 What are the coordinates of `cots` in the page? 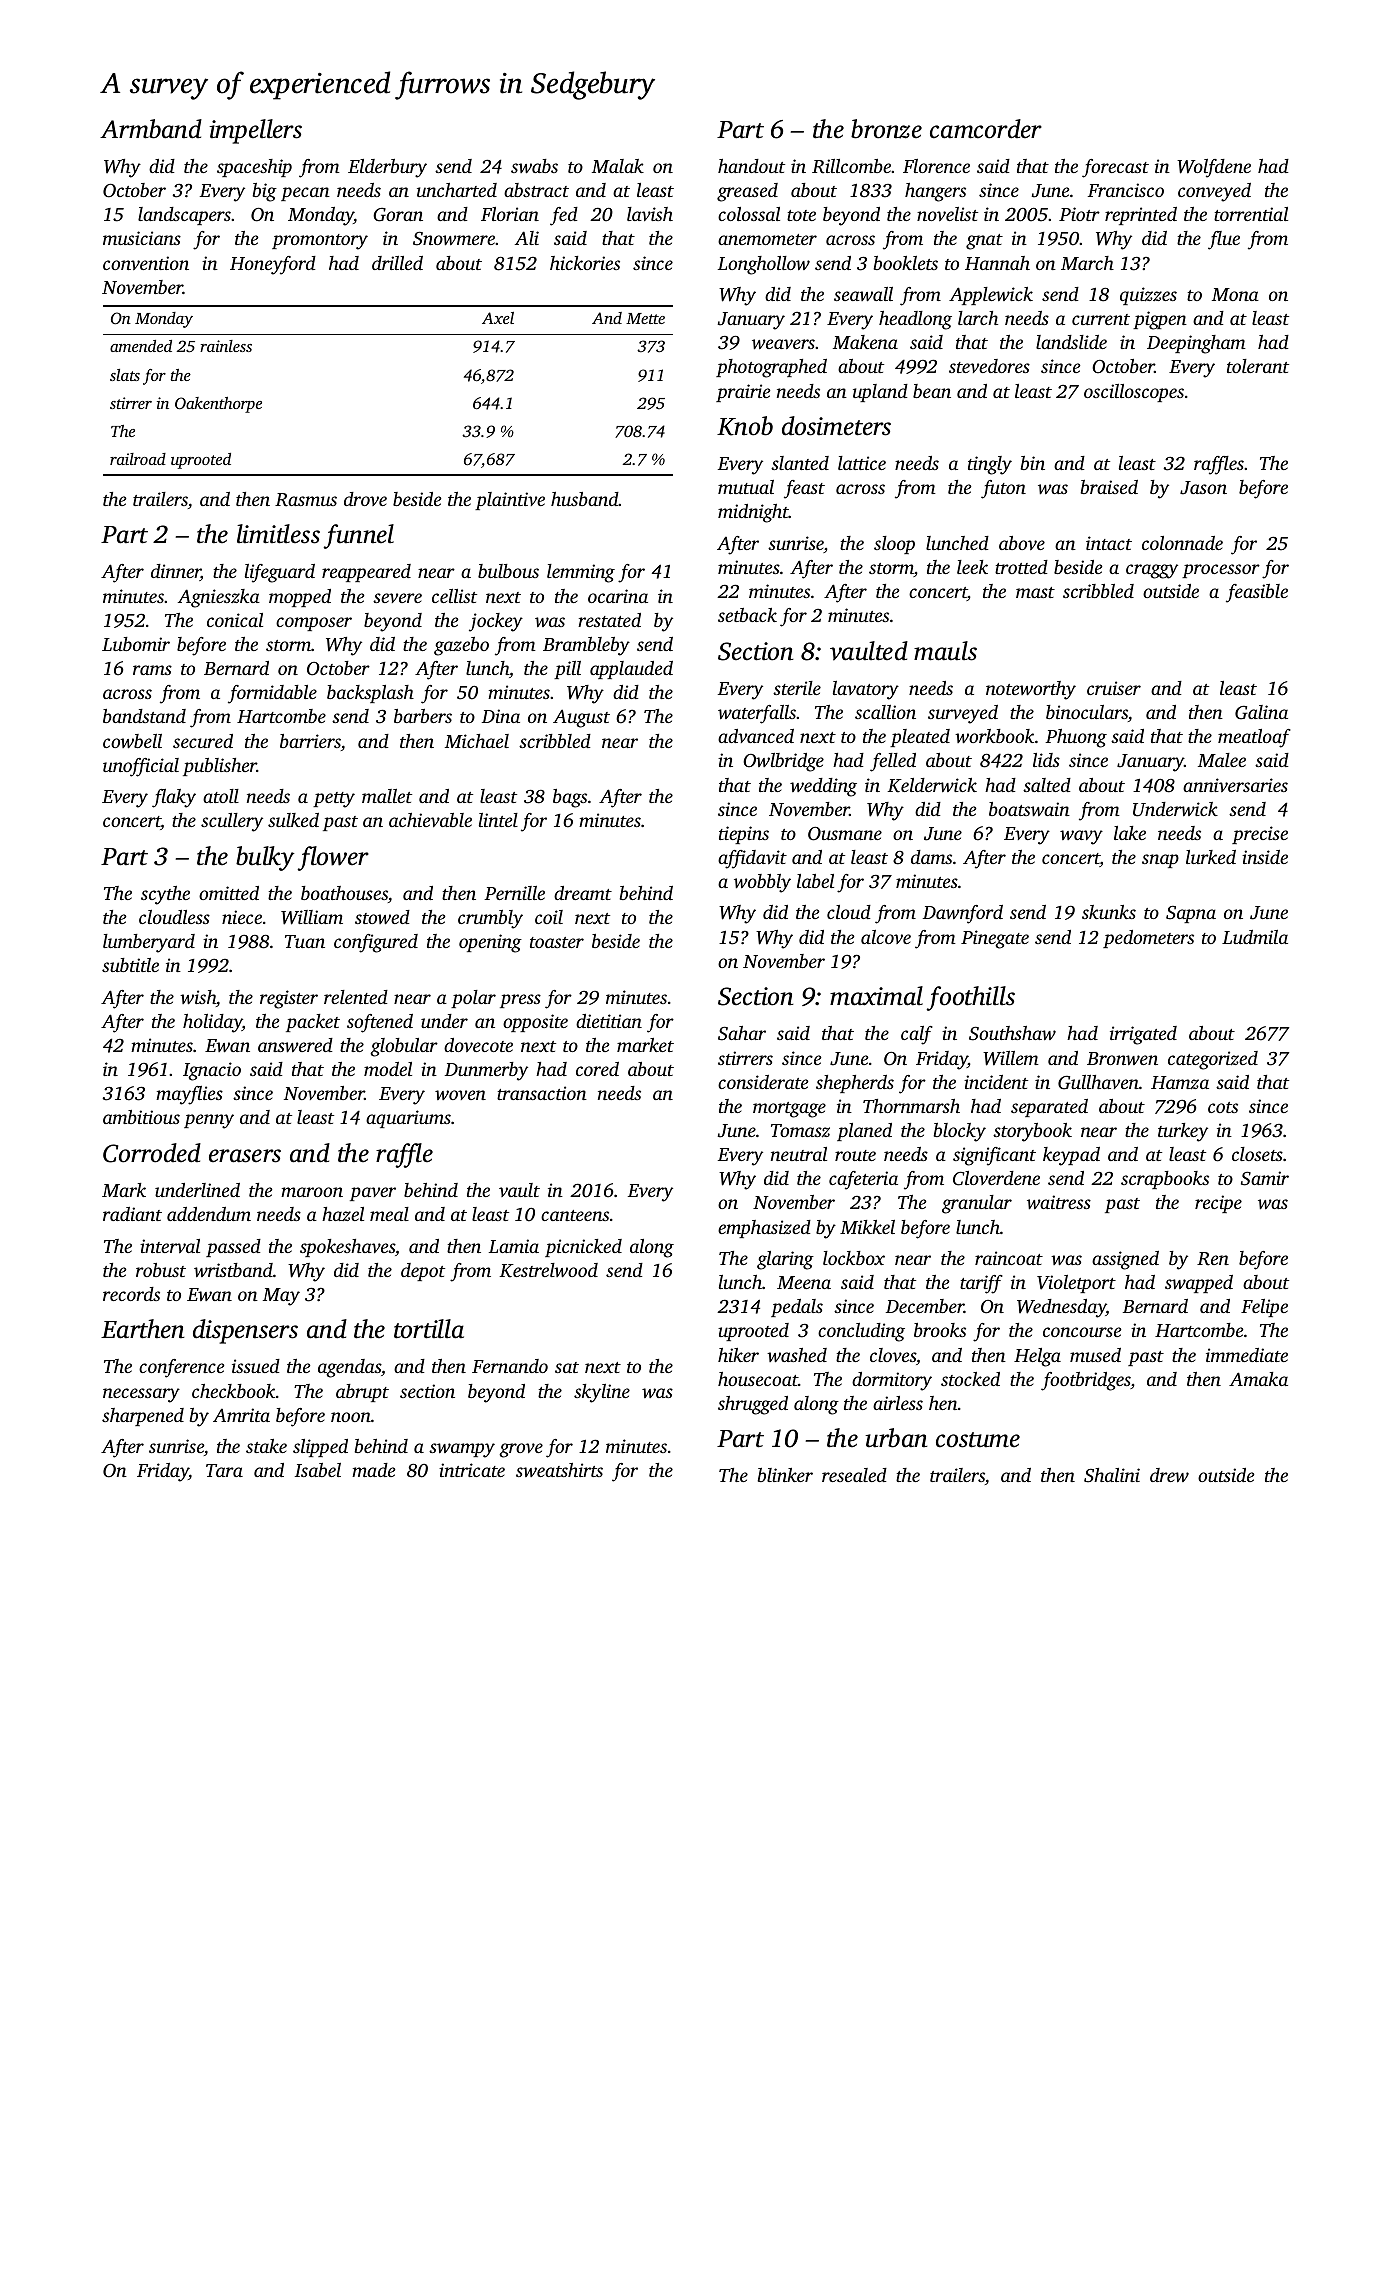 It's located at (1223, 1107).
